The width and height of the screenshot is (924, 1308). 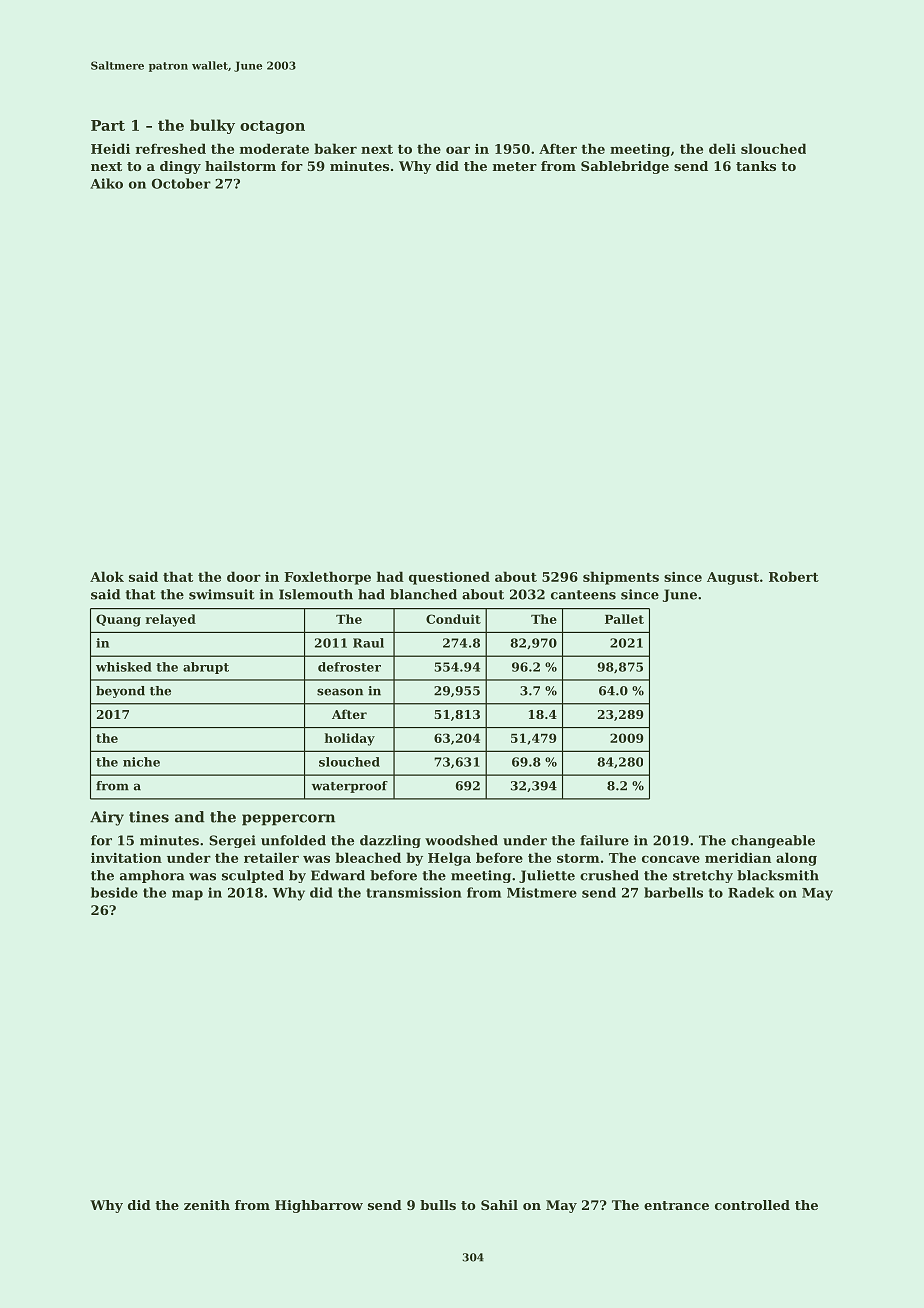 I want to click on bulls, so click(x=438, y=1205).
